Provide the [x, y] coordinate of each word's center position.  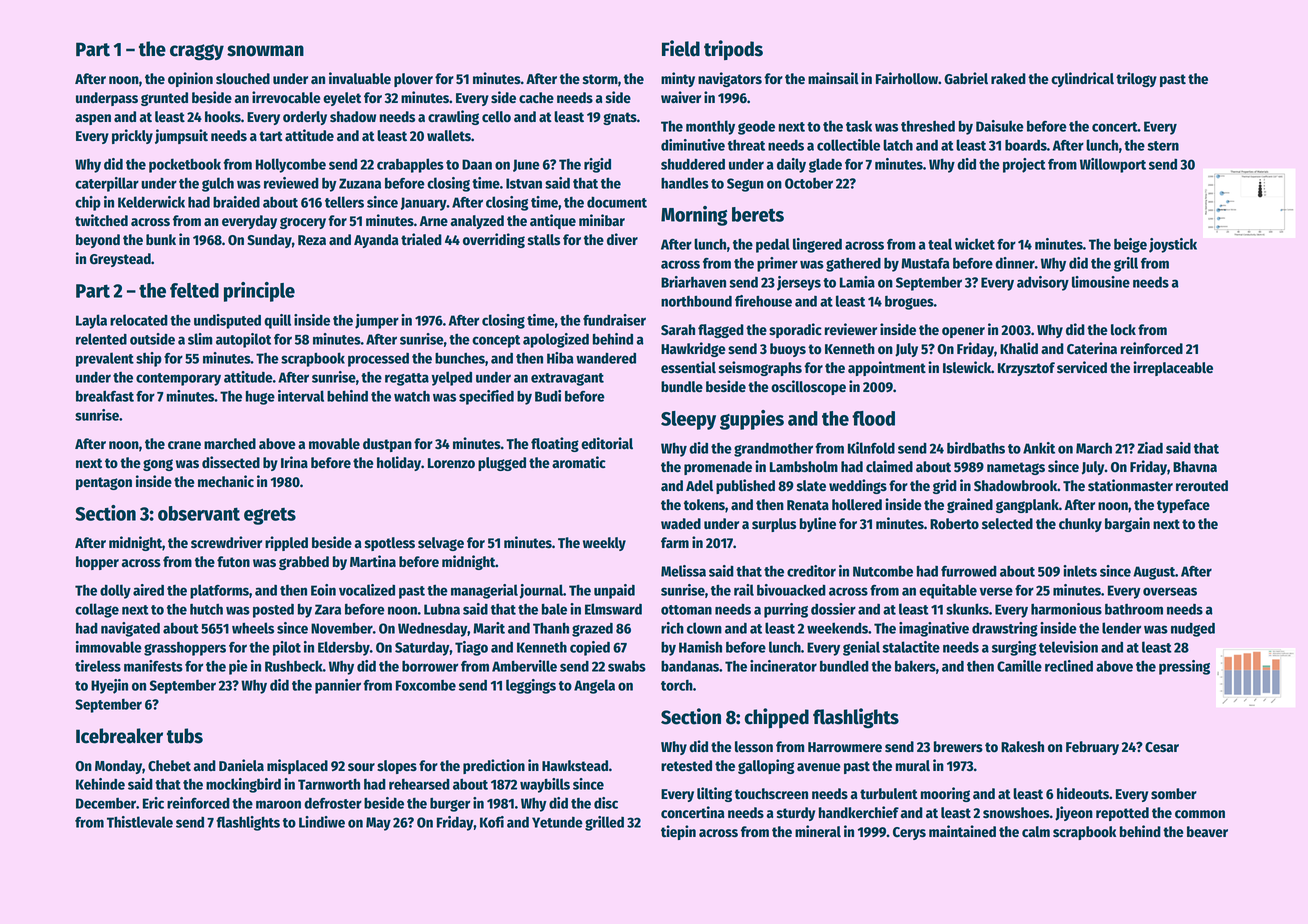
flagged [721, 331]
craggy [197, 52]
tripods [733, 50]
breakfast [105, 396]
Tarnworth [329, 784]
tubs [185, 736]
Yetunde [557, 822]
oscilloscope [808, 387]
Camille [1019, 666]
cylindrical [1082, 79]
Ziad [1150, 448]
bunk [161, 240]
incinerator [783, 666]
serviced [1082, 367]
